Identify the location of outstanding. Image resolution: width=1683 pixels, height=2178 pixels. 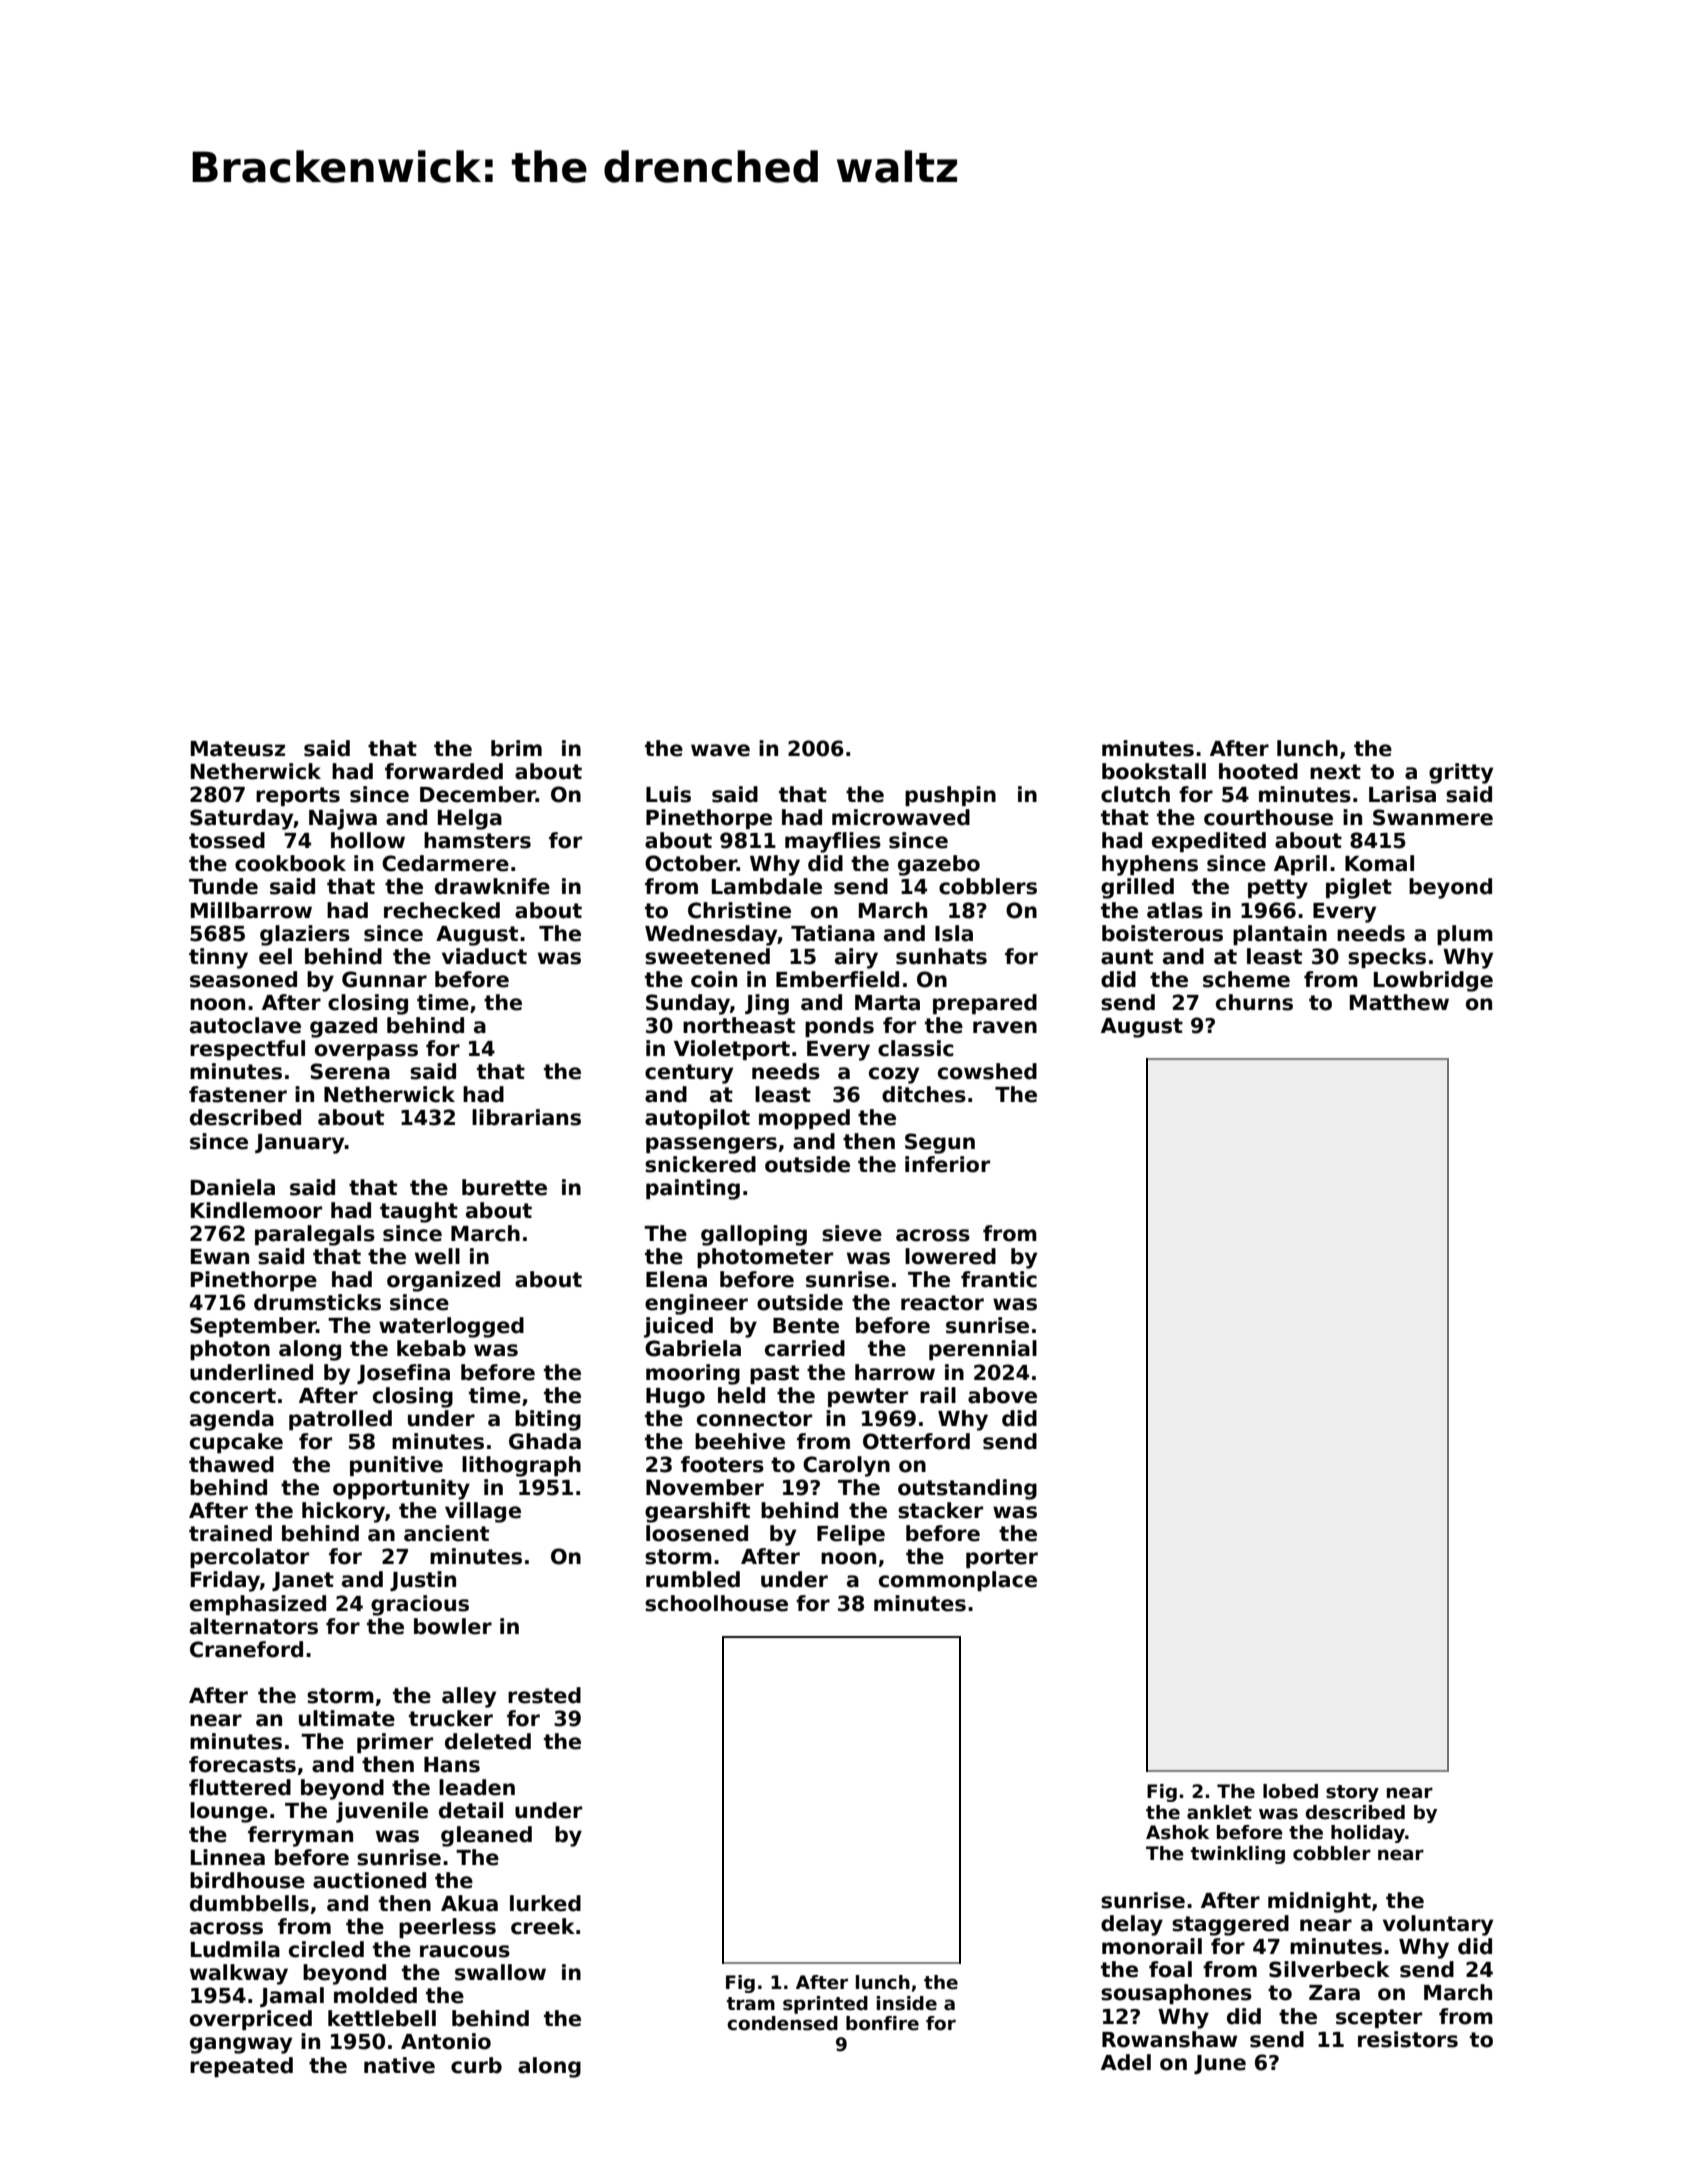
(967, 1489).
